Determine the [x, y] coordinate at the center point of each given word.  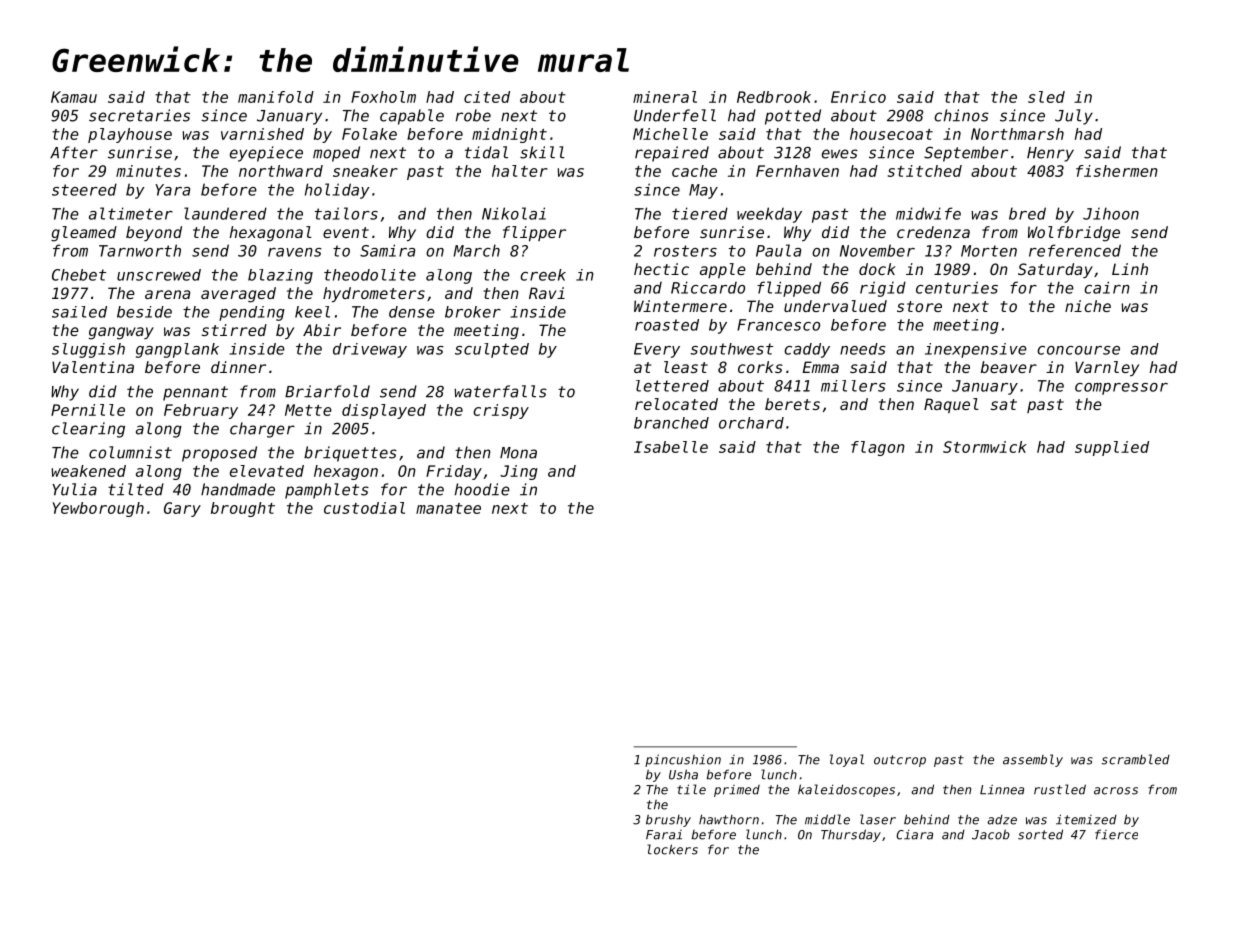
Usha [683, 774]
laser [878, 819]
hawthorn [729, 819]
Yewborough [98, 509]
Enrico [858, 97]
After [74, 152]
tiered [700, 213]
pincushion [683, 760]
